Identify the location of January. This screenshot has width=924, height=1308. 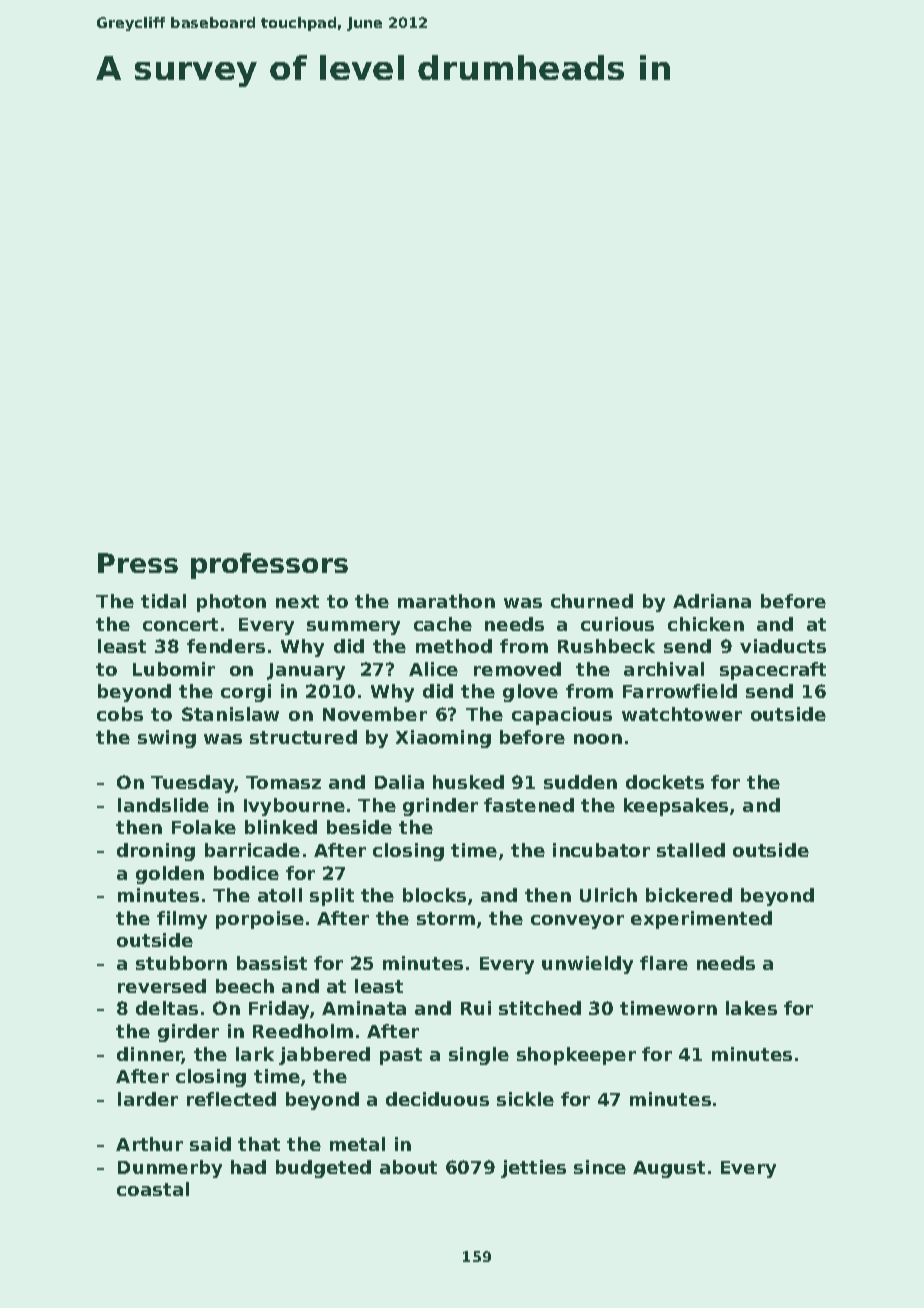
(306, 671).
